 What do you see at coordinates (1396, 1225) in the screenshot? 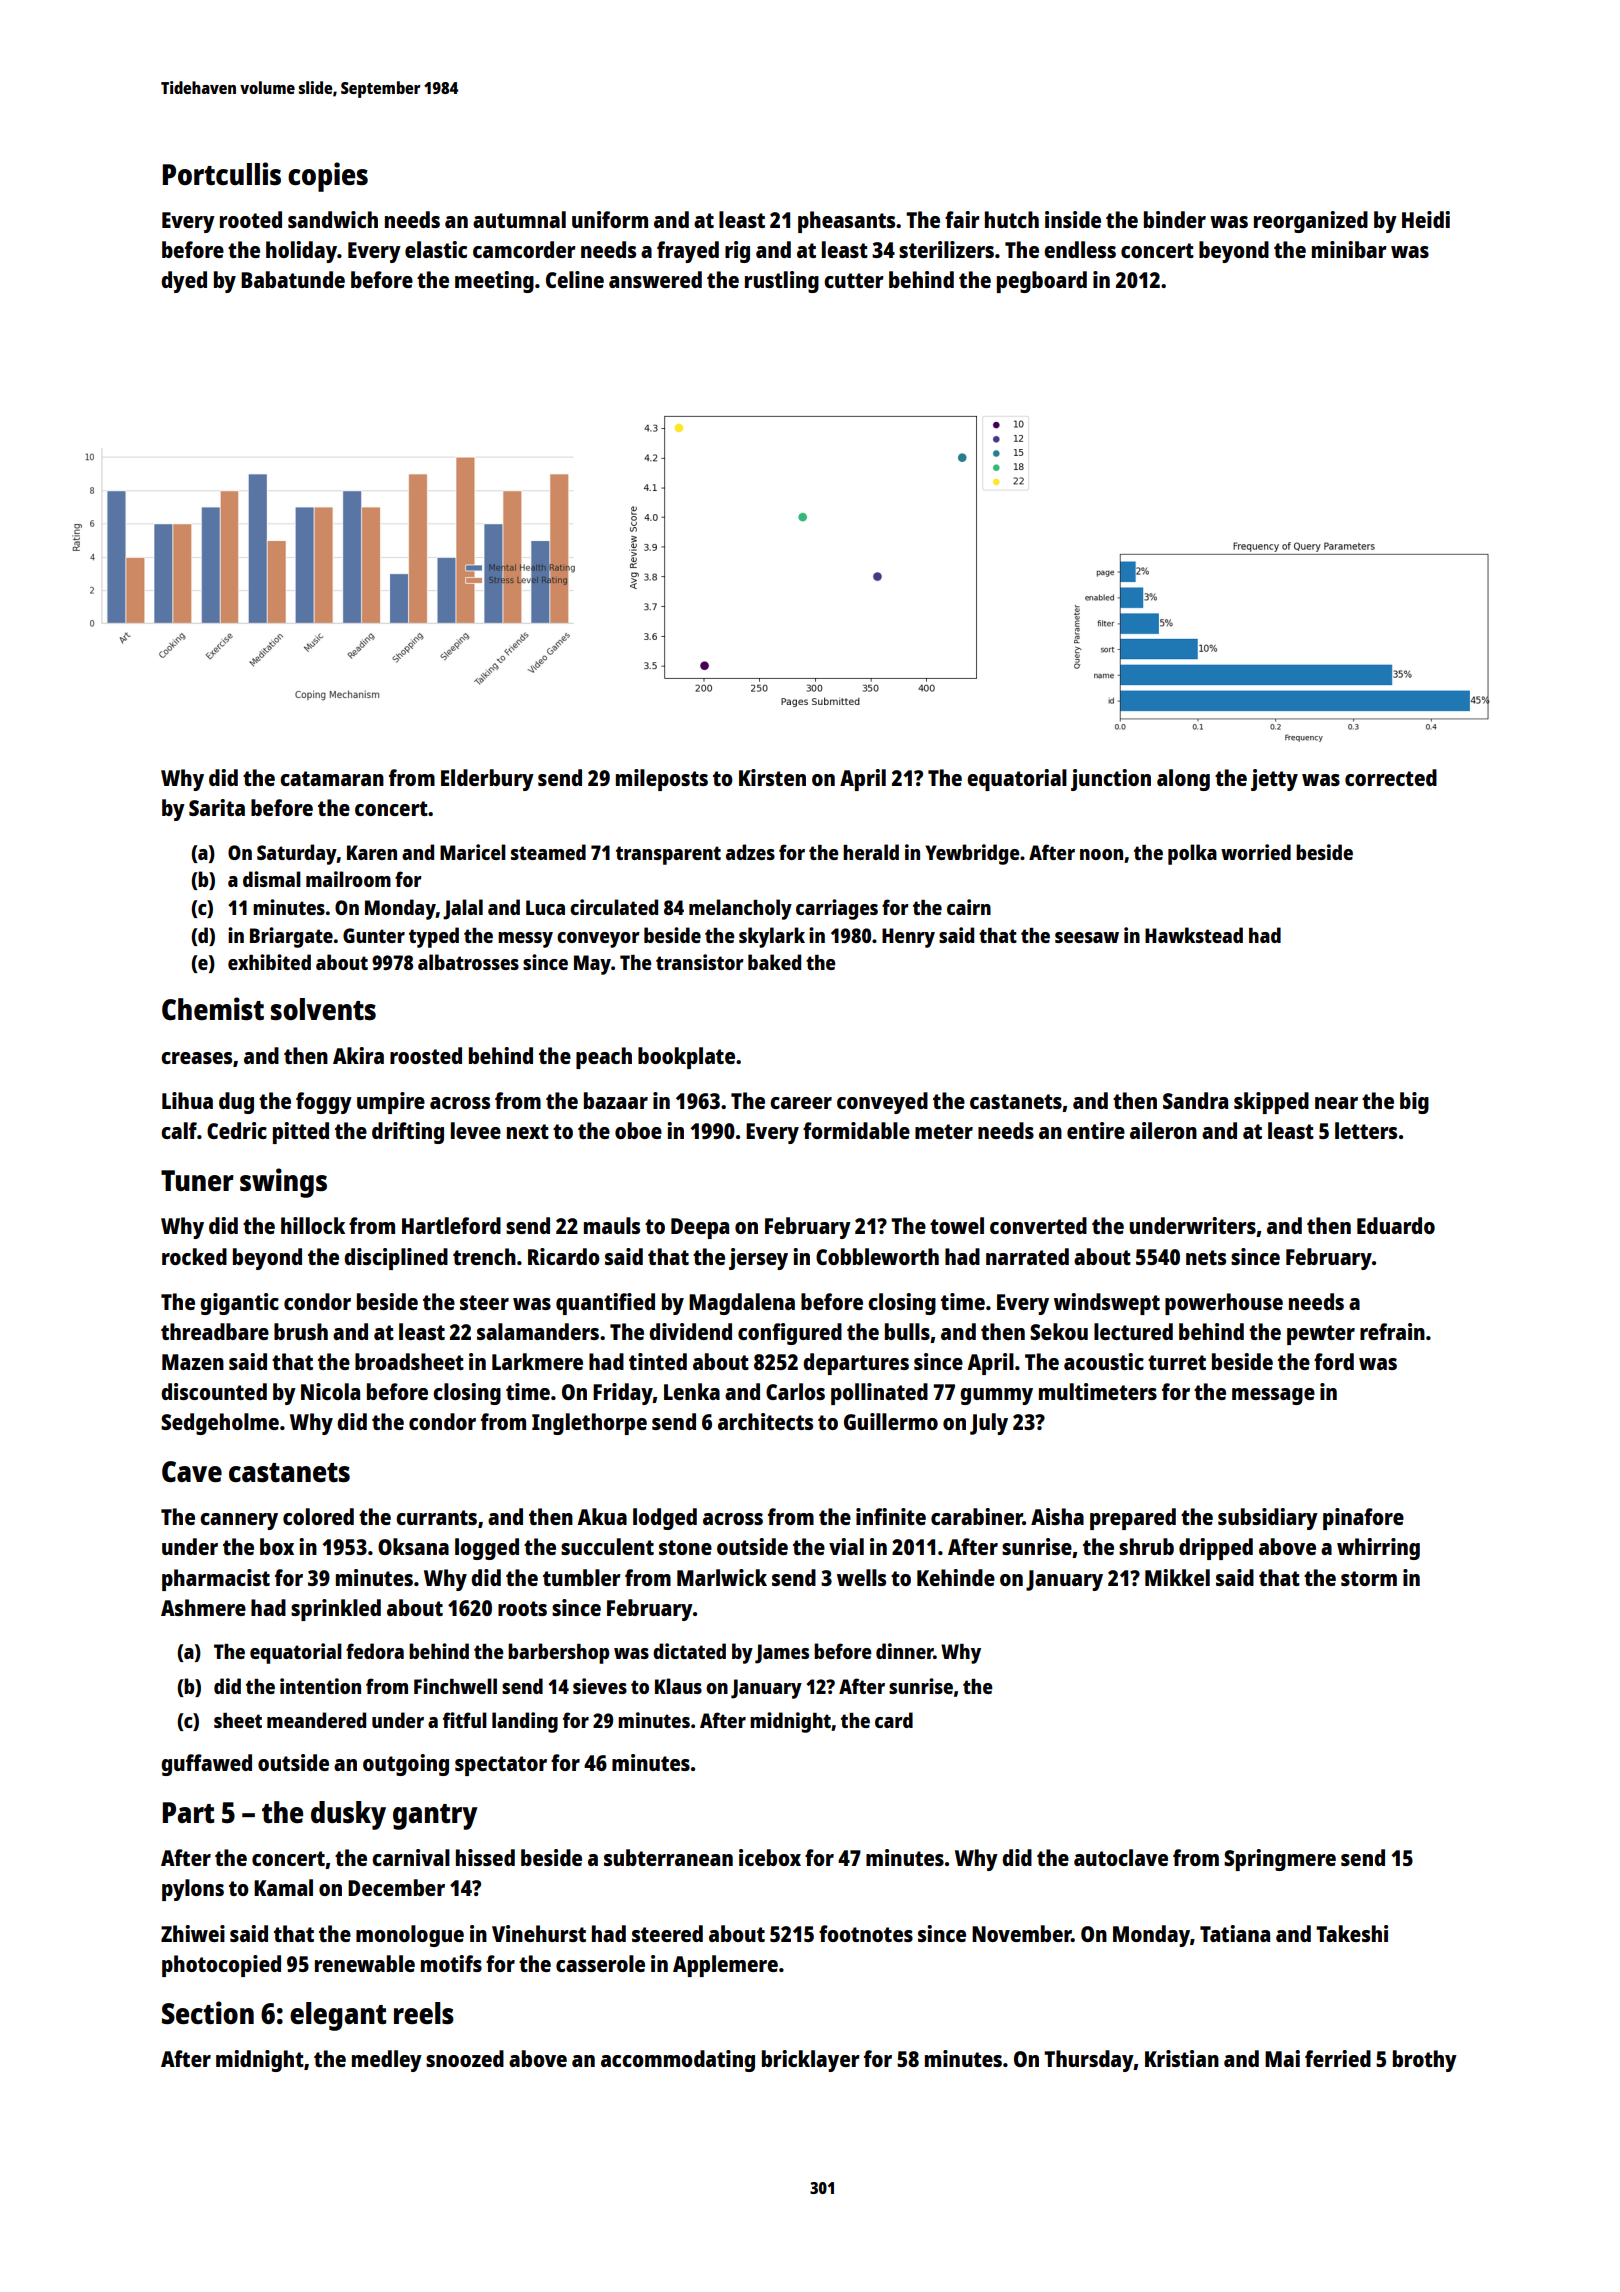
I see `Eduardo` at bounding box center [1396, 1225].
